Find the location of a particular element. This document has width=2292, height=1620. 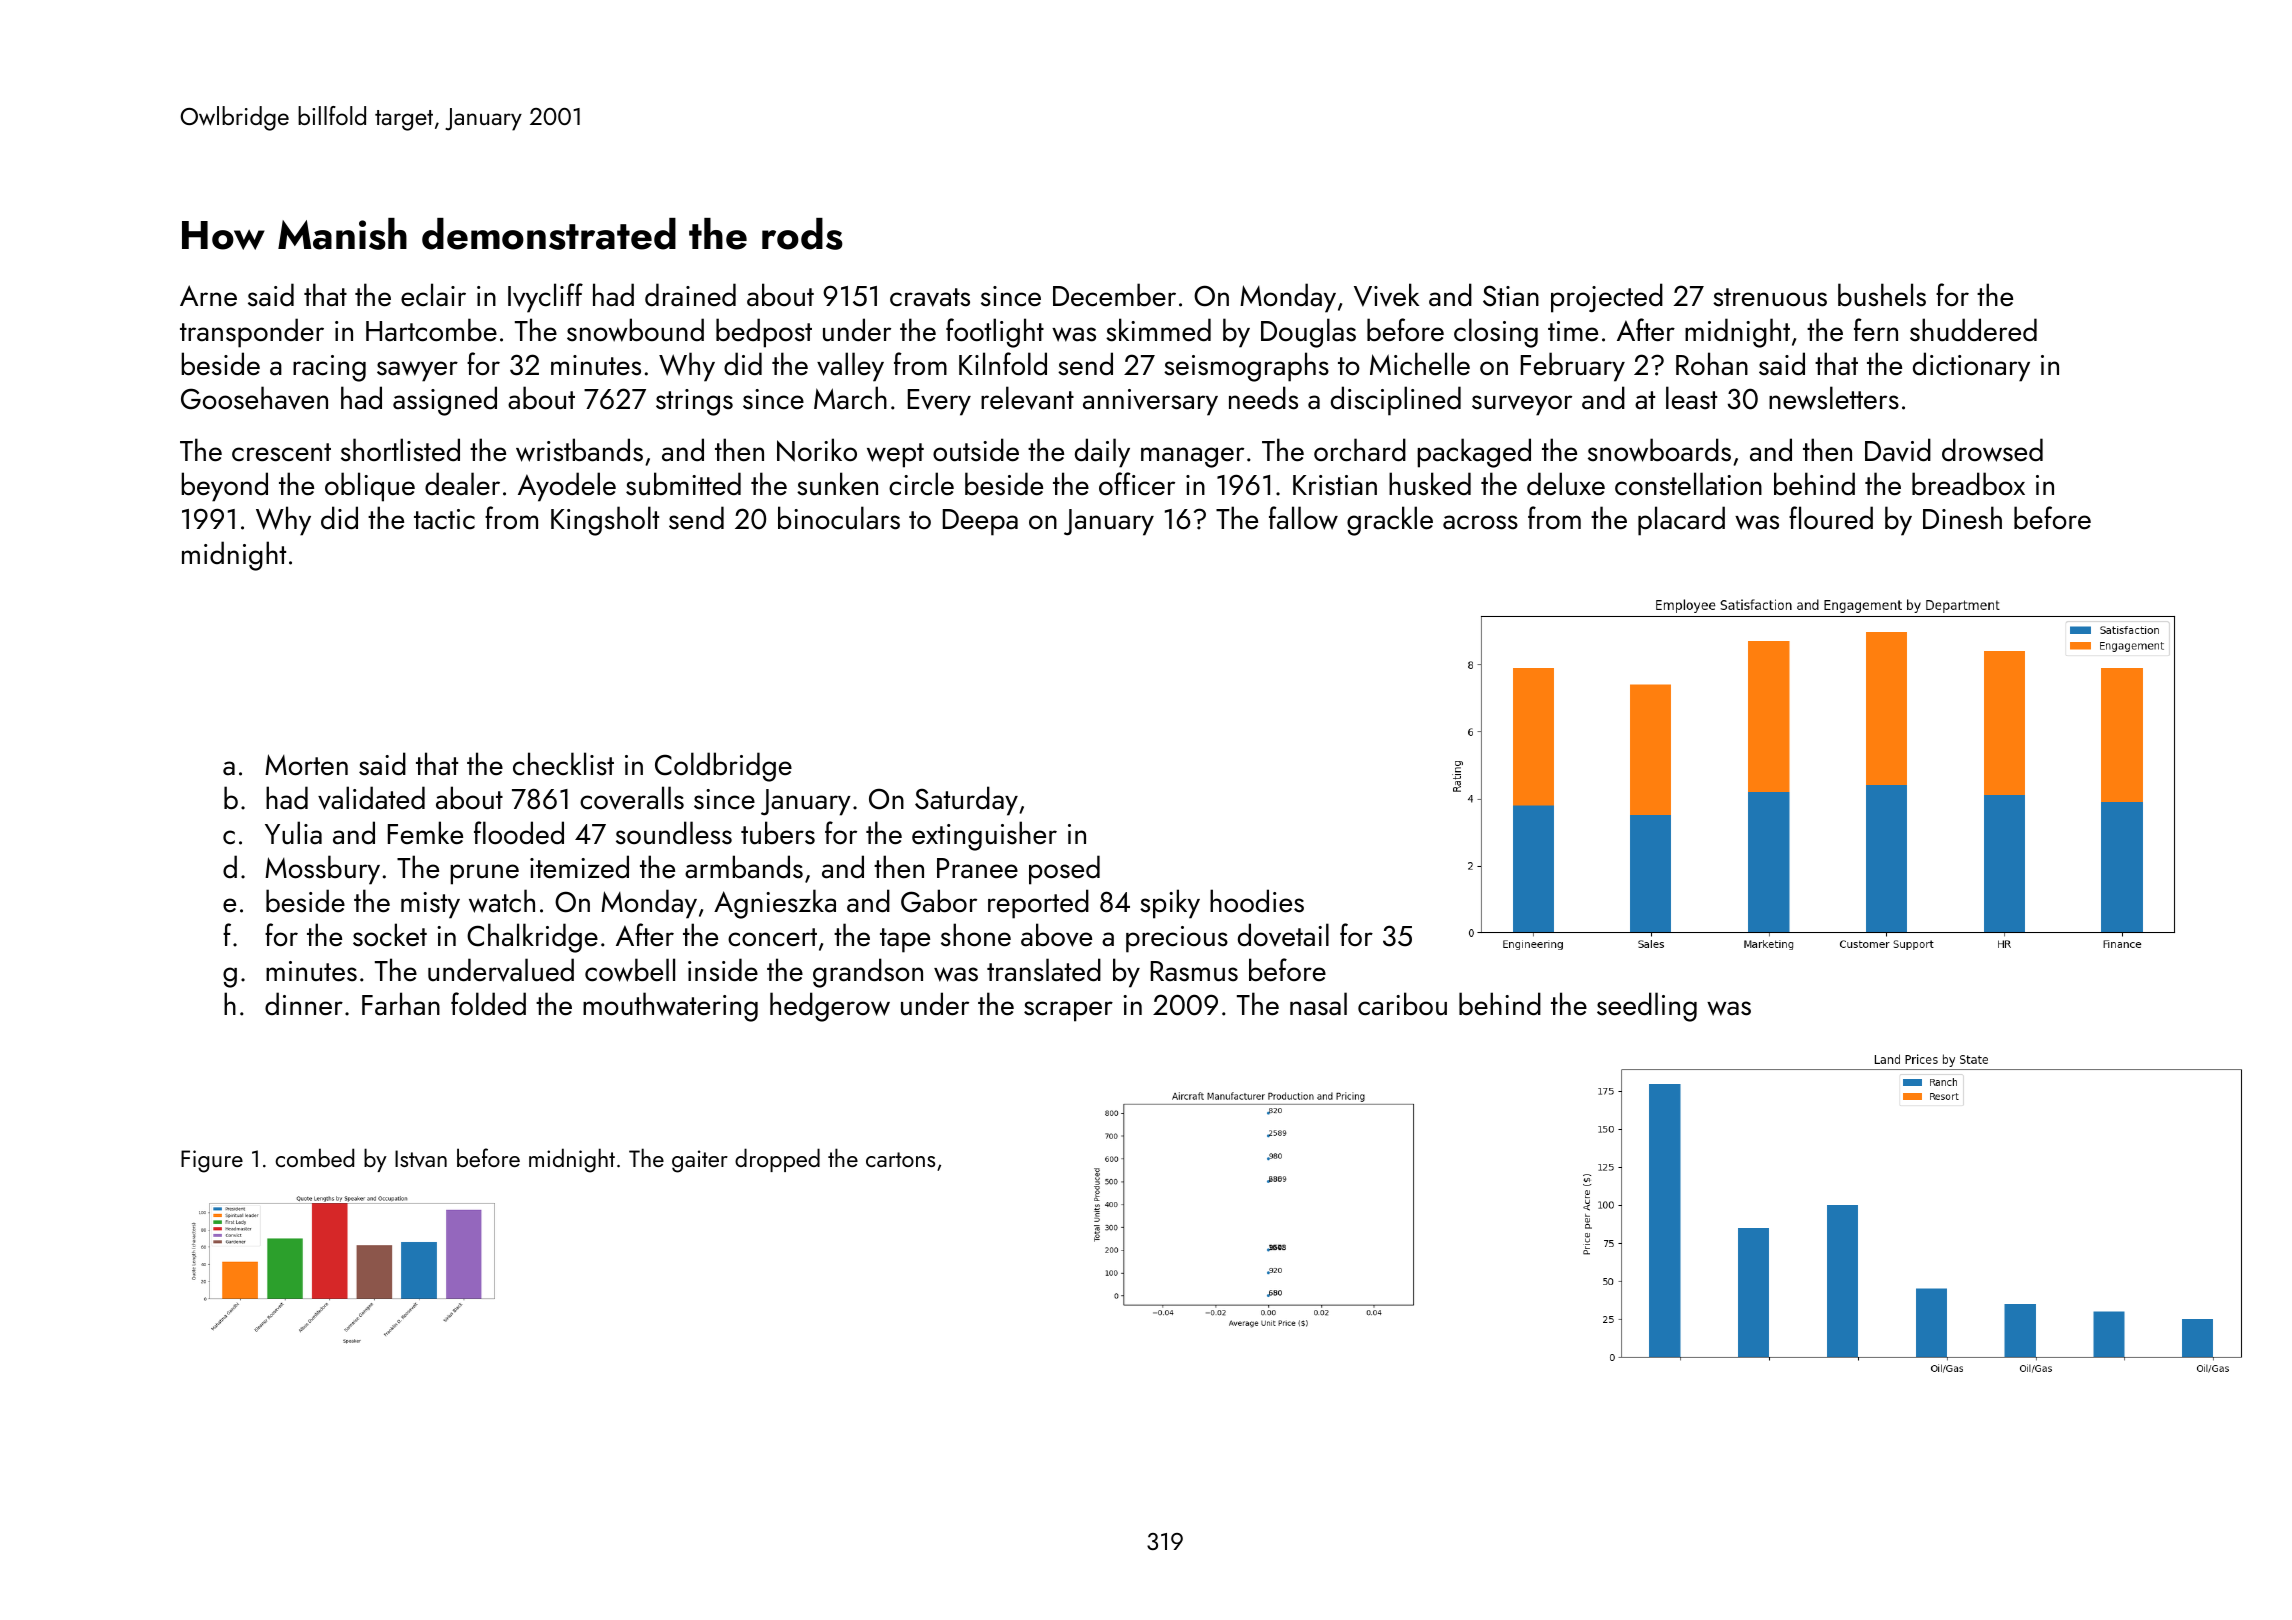

seedling is located at coordinates (1647, 1007).
